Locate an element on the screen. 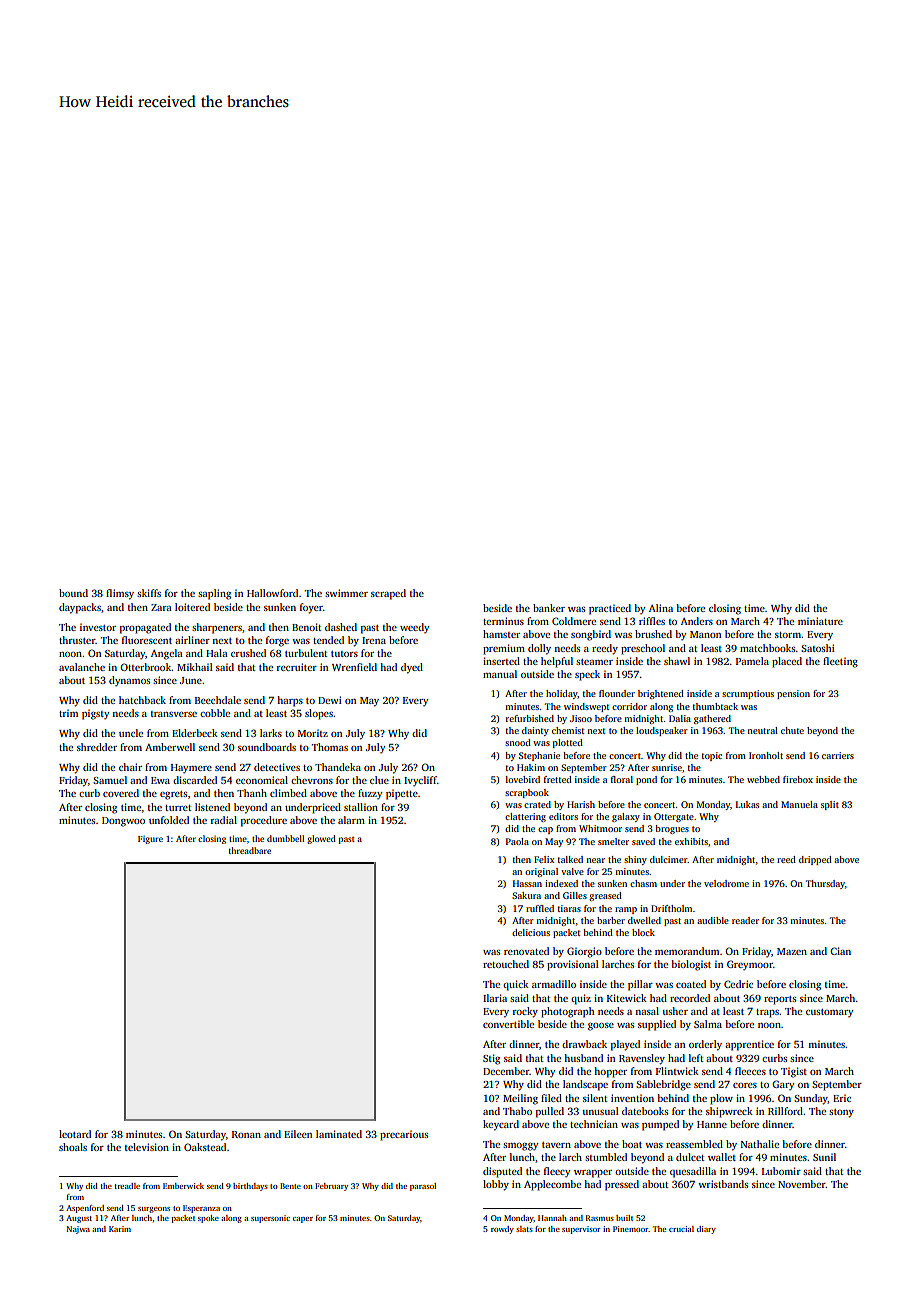 The width and height of the screenshot is (924, 1308). Mazen is located at coordinates (792, 951).
